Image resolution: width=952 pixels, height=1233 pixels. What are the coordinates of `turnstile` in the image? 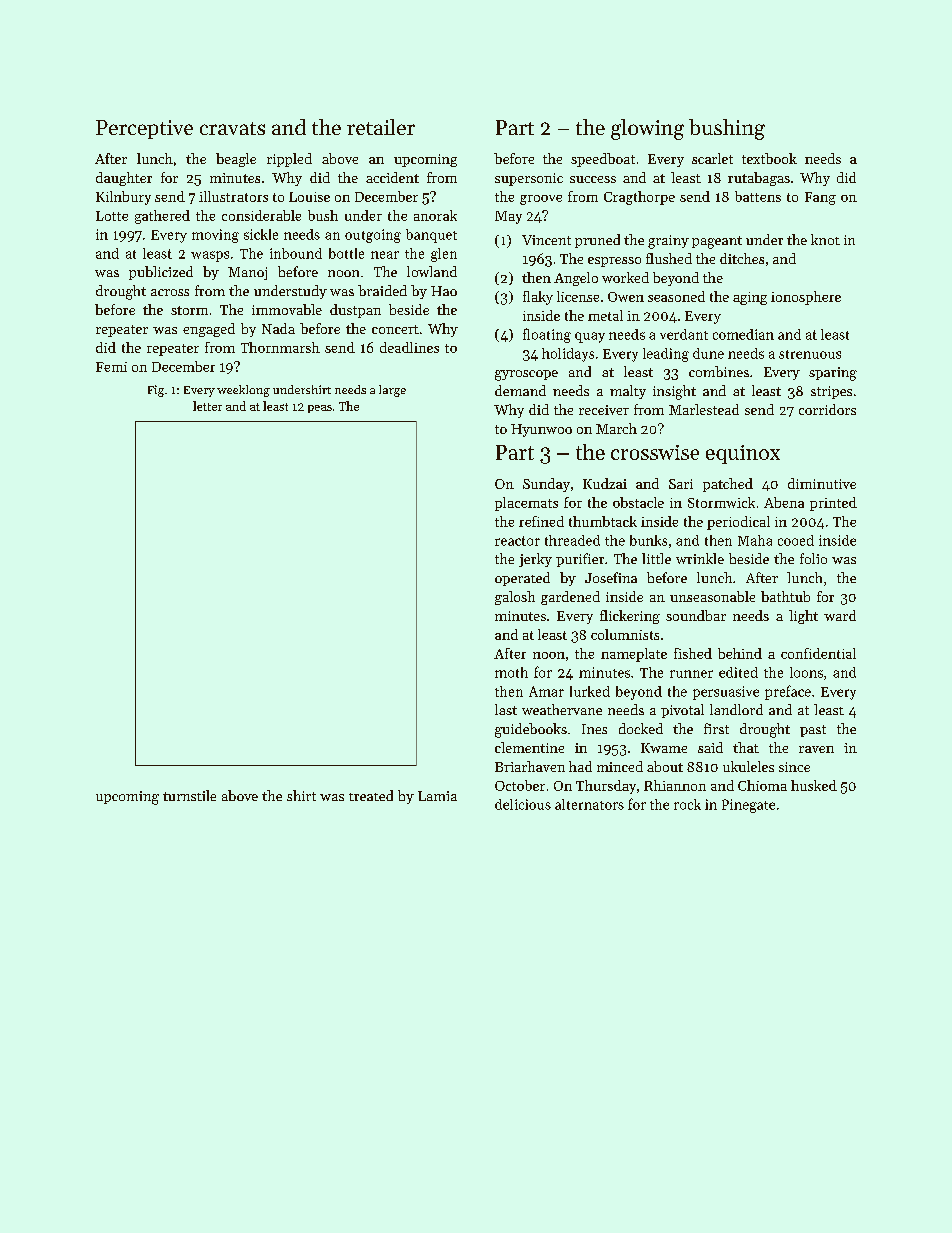 It's located at (189, 795).
